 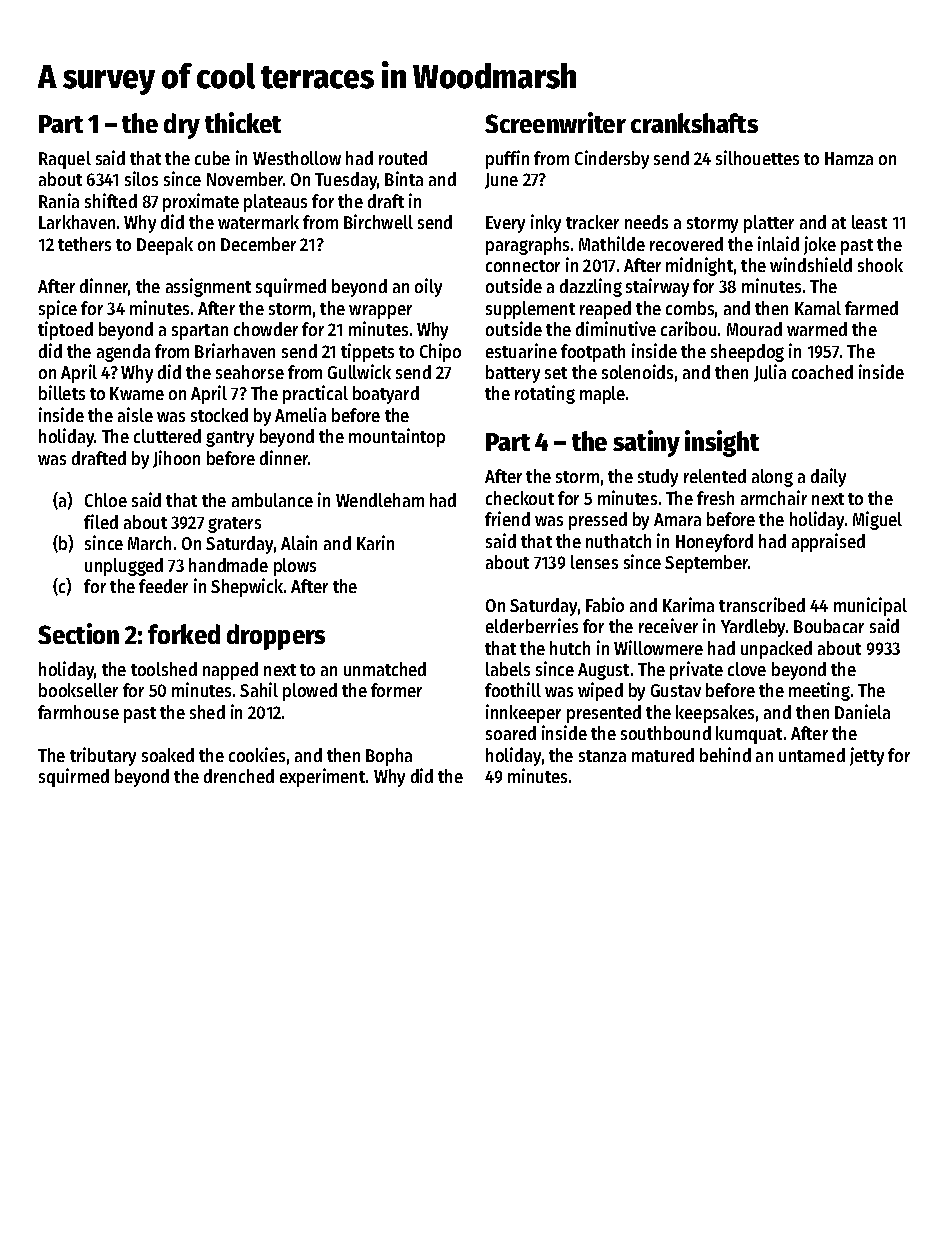 I want to click on stocked, so click(x=219, y=415).
